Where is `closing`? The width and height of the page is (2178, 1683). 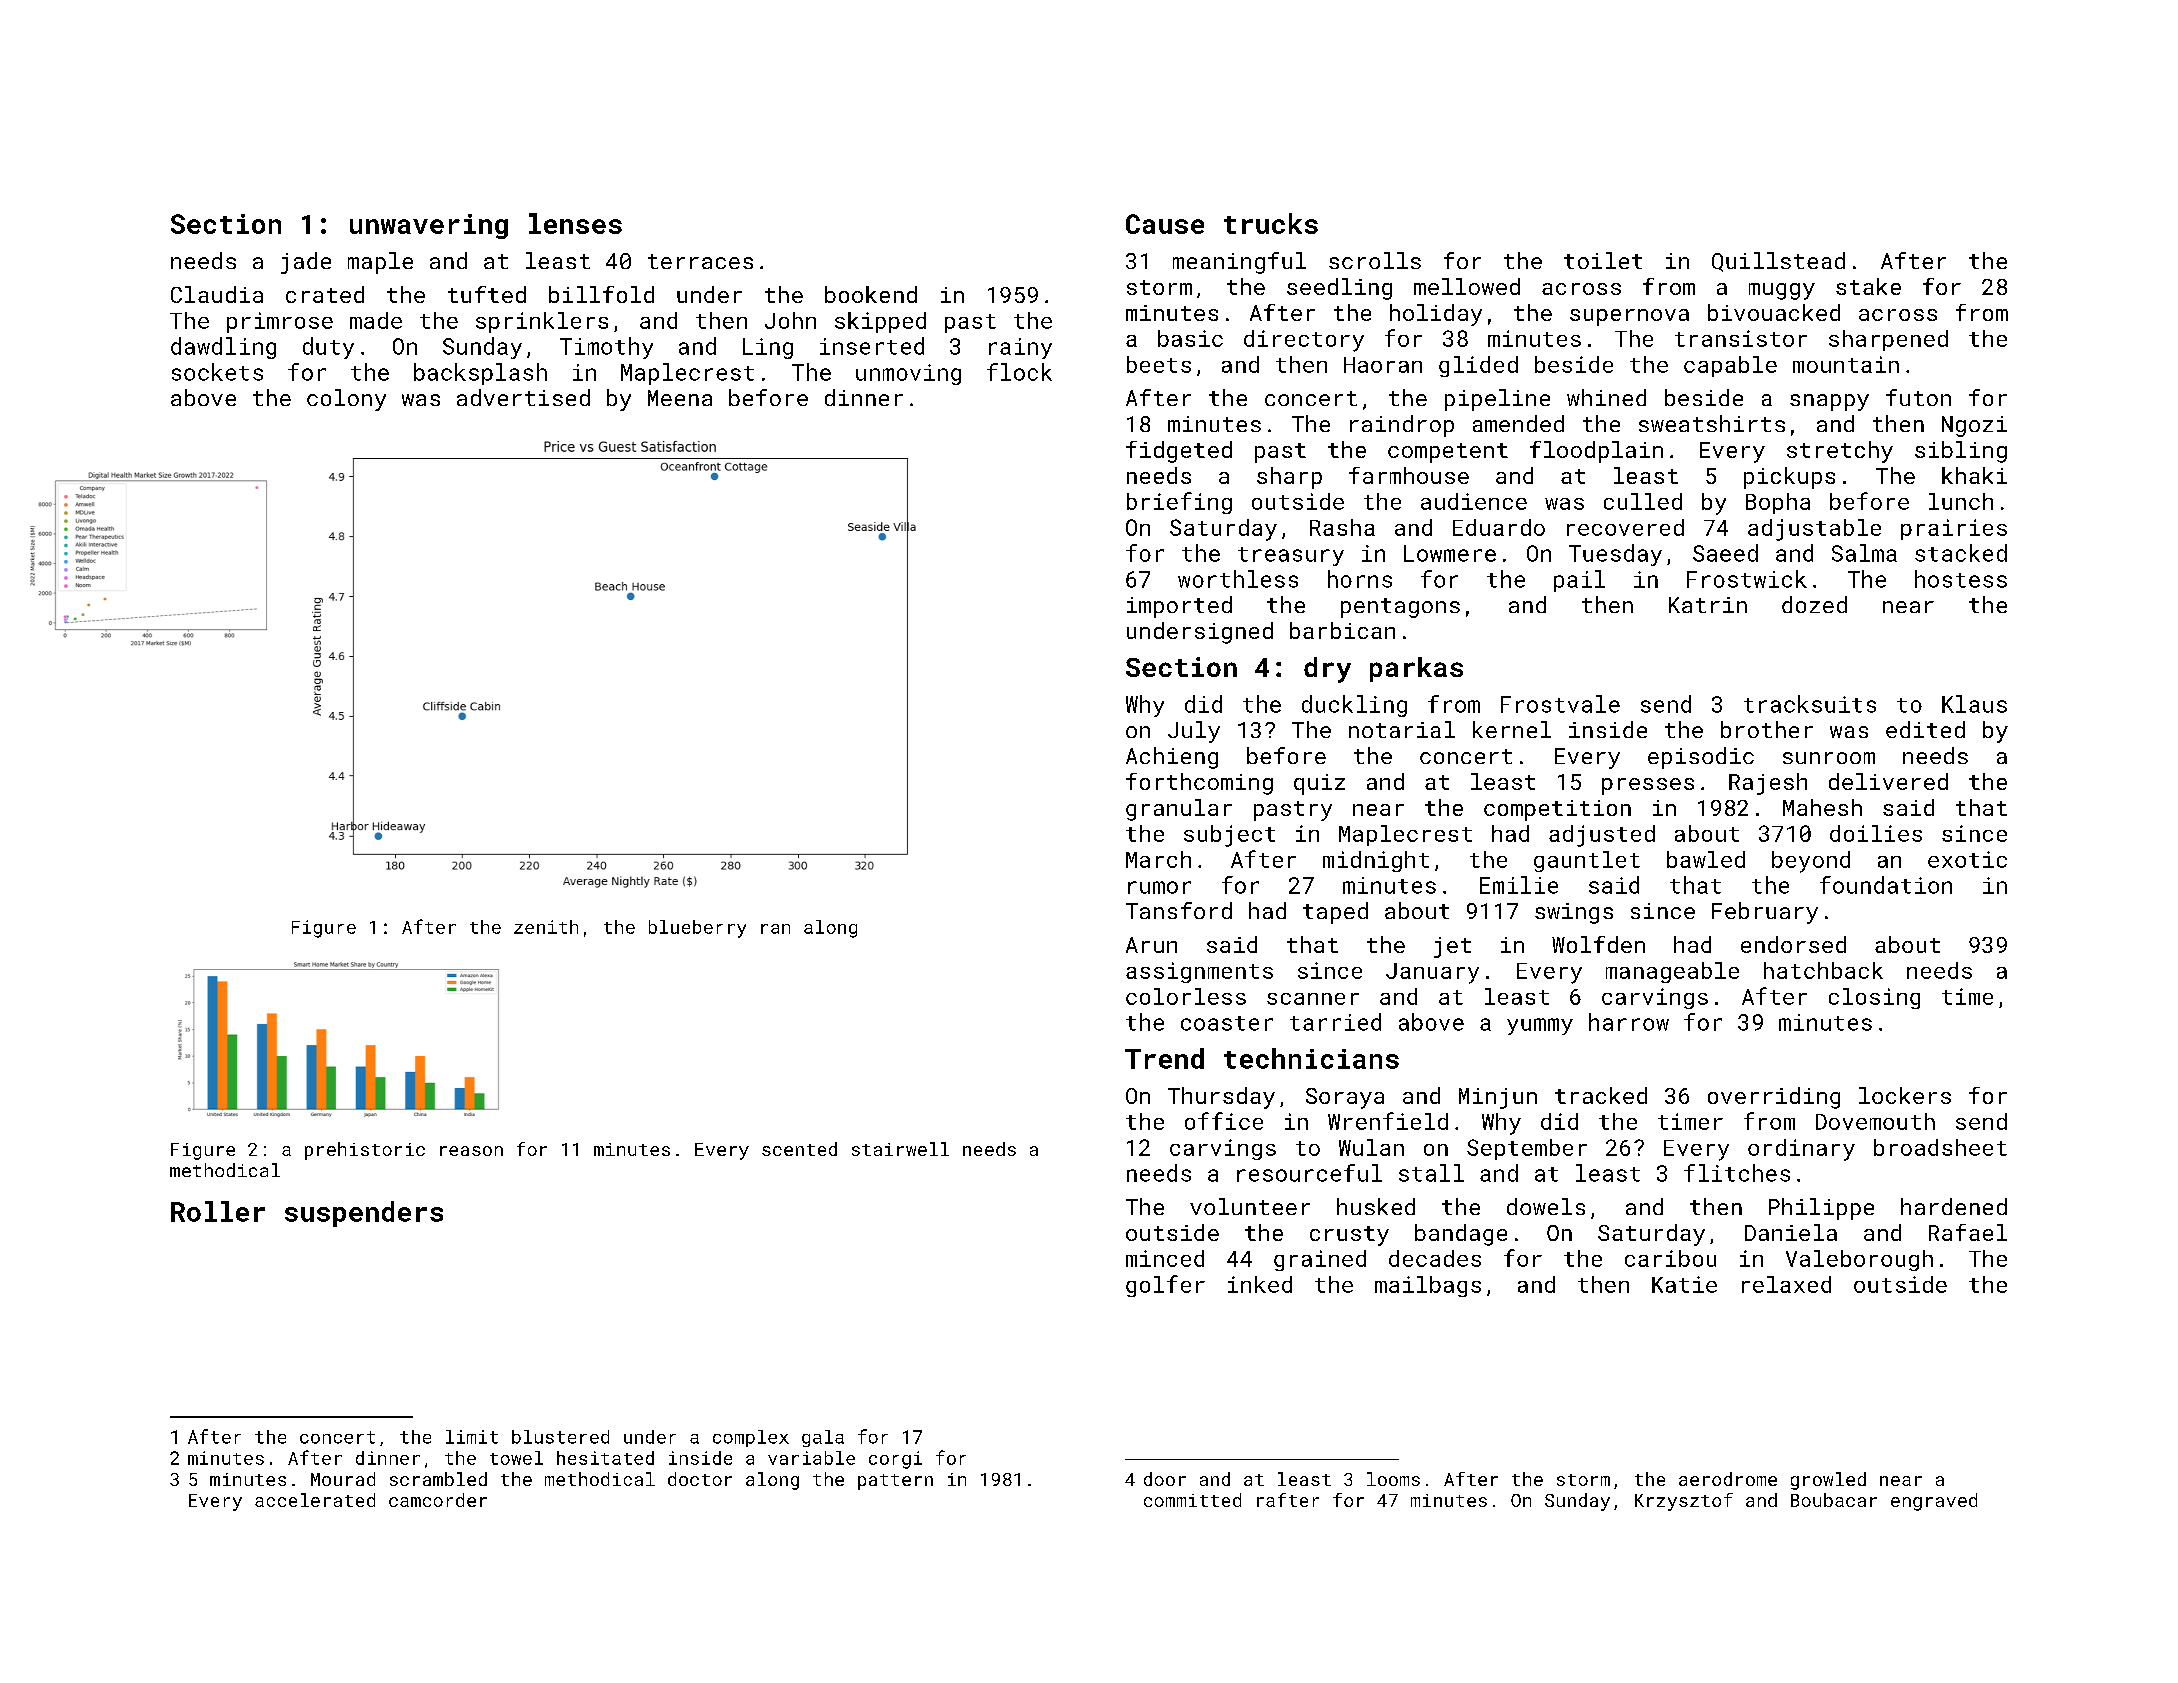
closing is located at coordinates (1874, 998).
